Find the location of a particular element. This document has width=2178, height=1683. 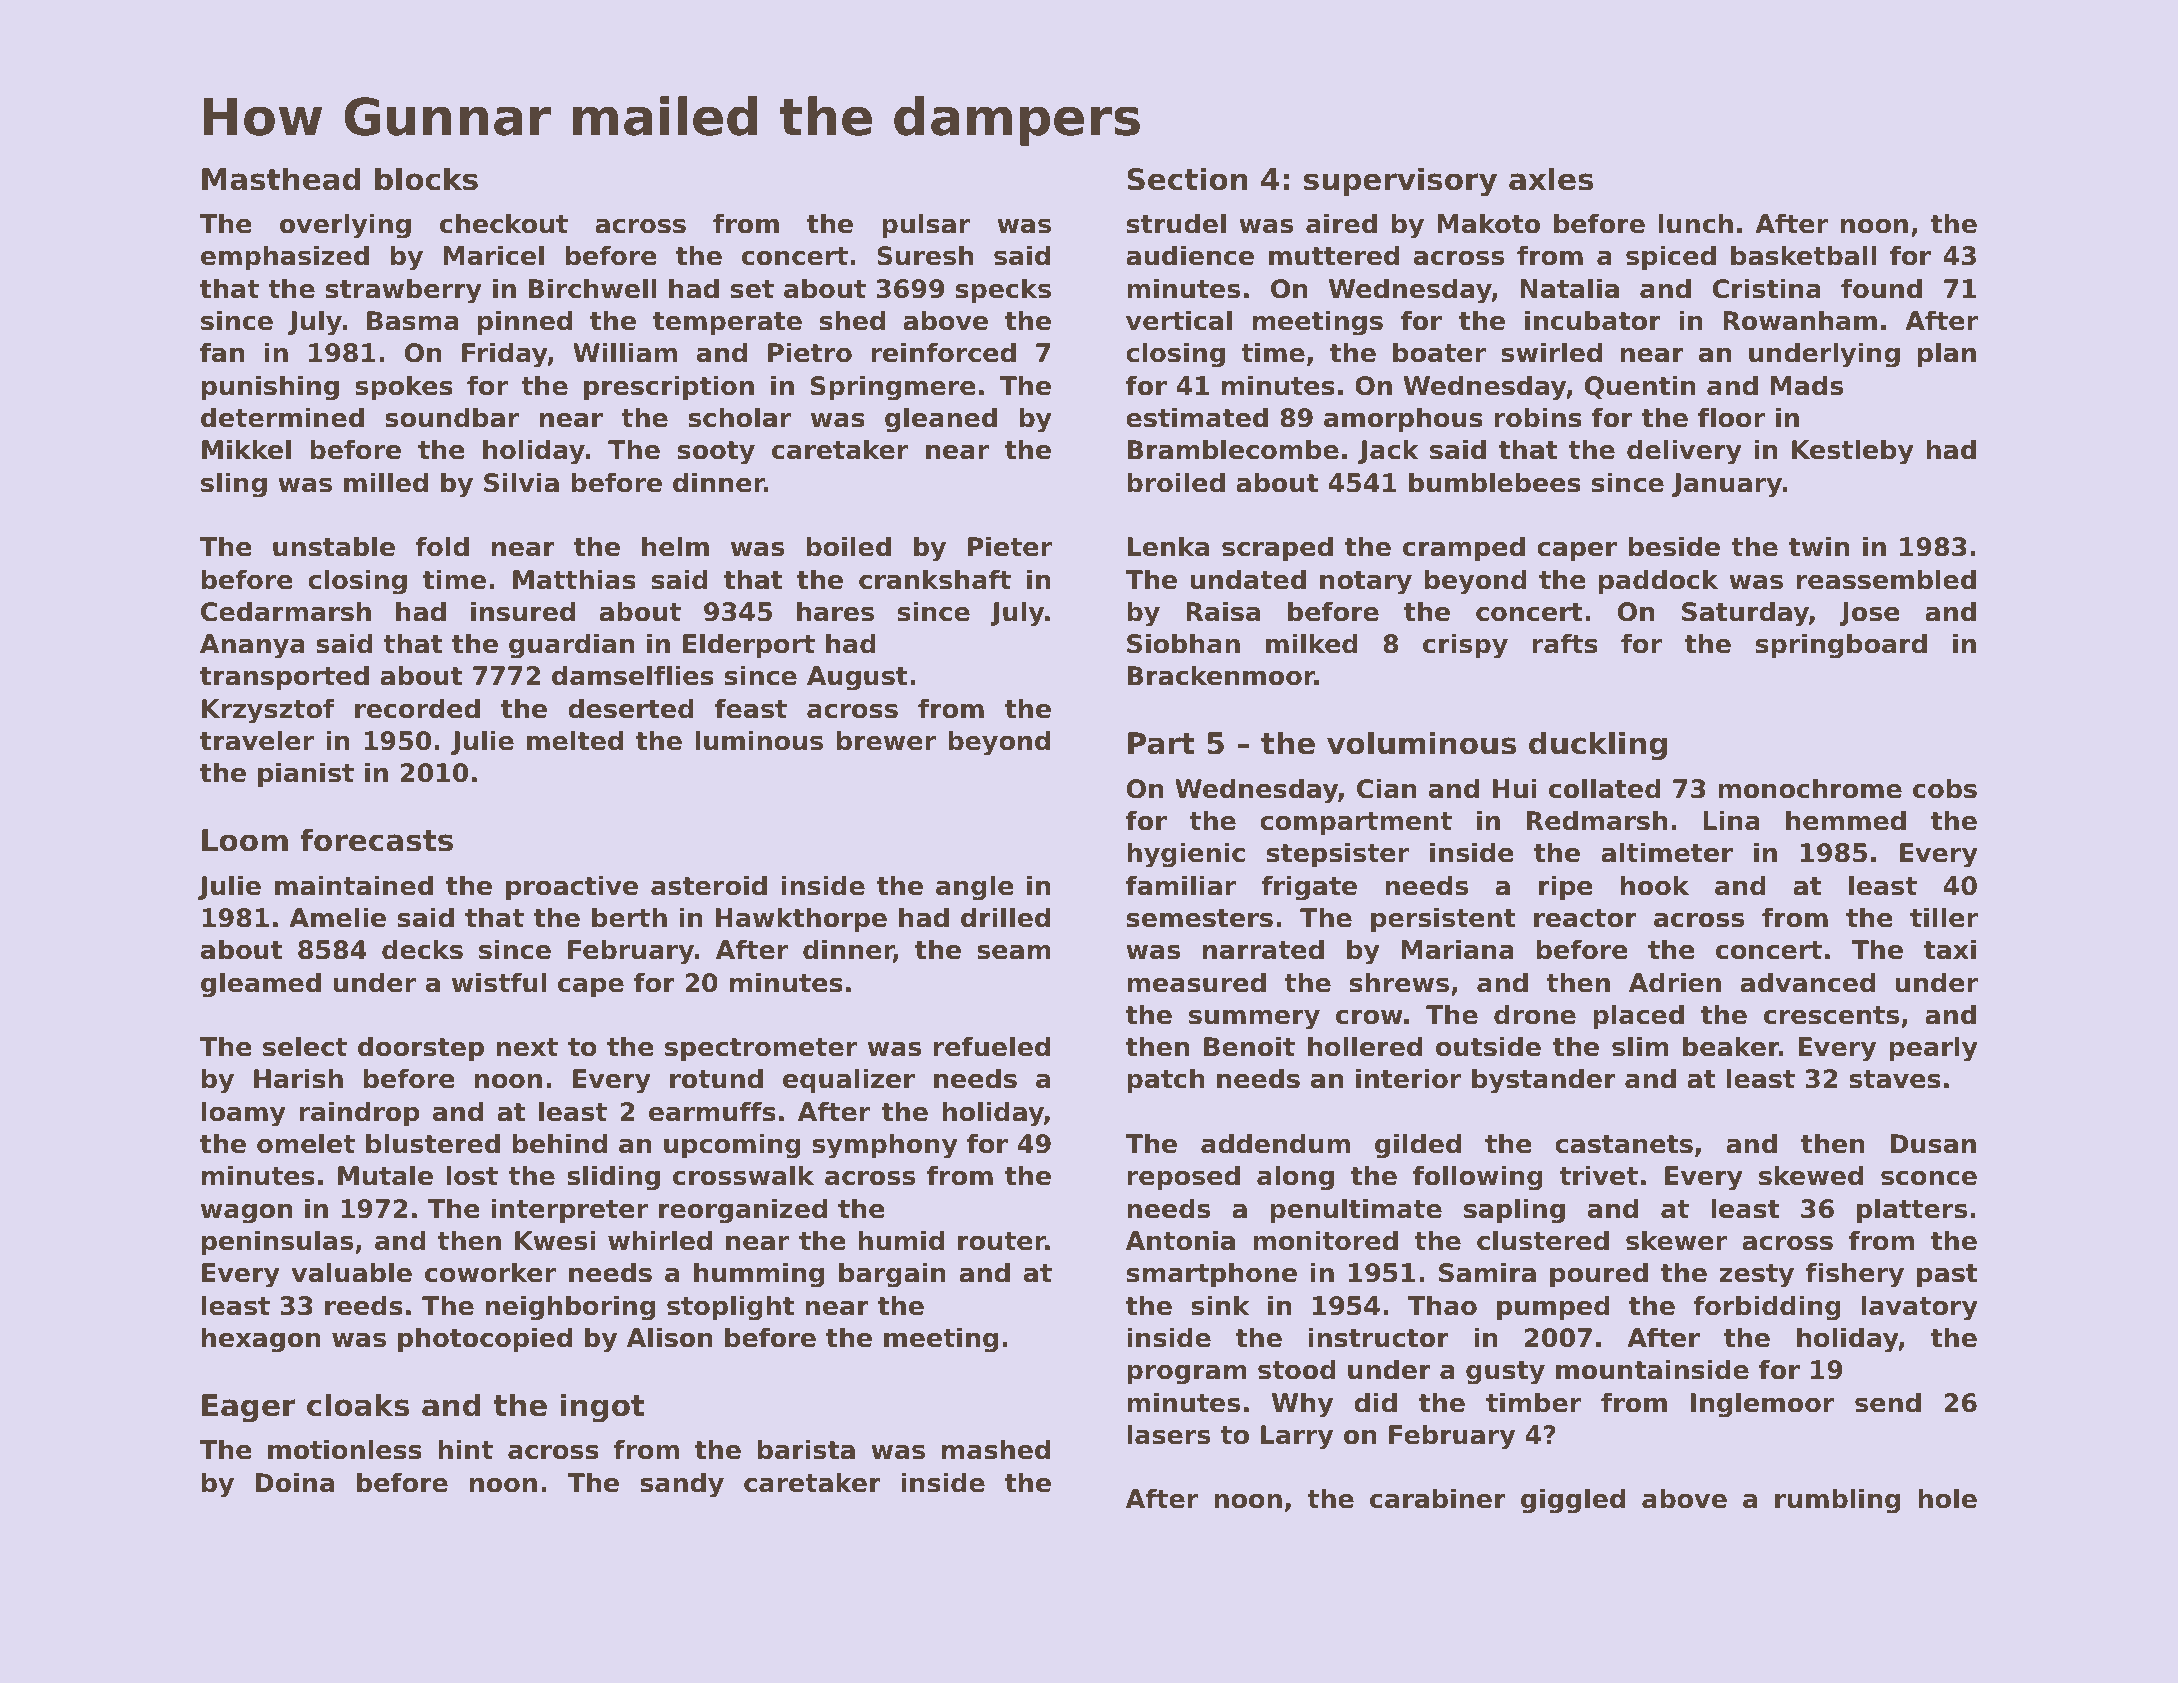

reinforced is located at coordinates (943, 352).
